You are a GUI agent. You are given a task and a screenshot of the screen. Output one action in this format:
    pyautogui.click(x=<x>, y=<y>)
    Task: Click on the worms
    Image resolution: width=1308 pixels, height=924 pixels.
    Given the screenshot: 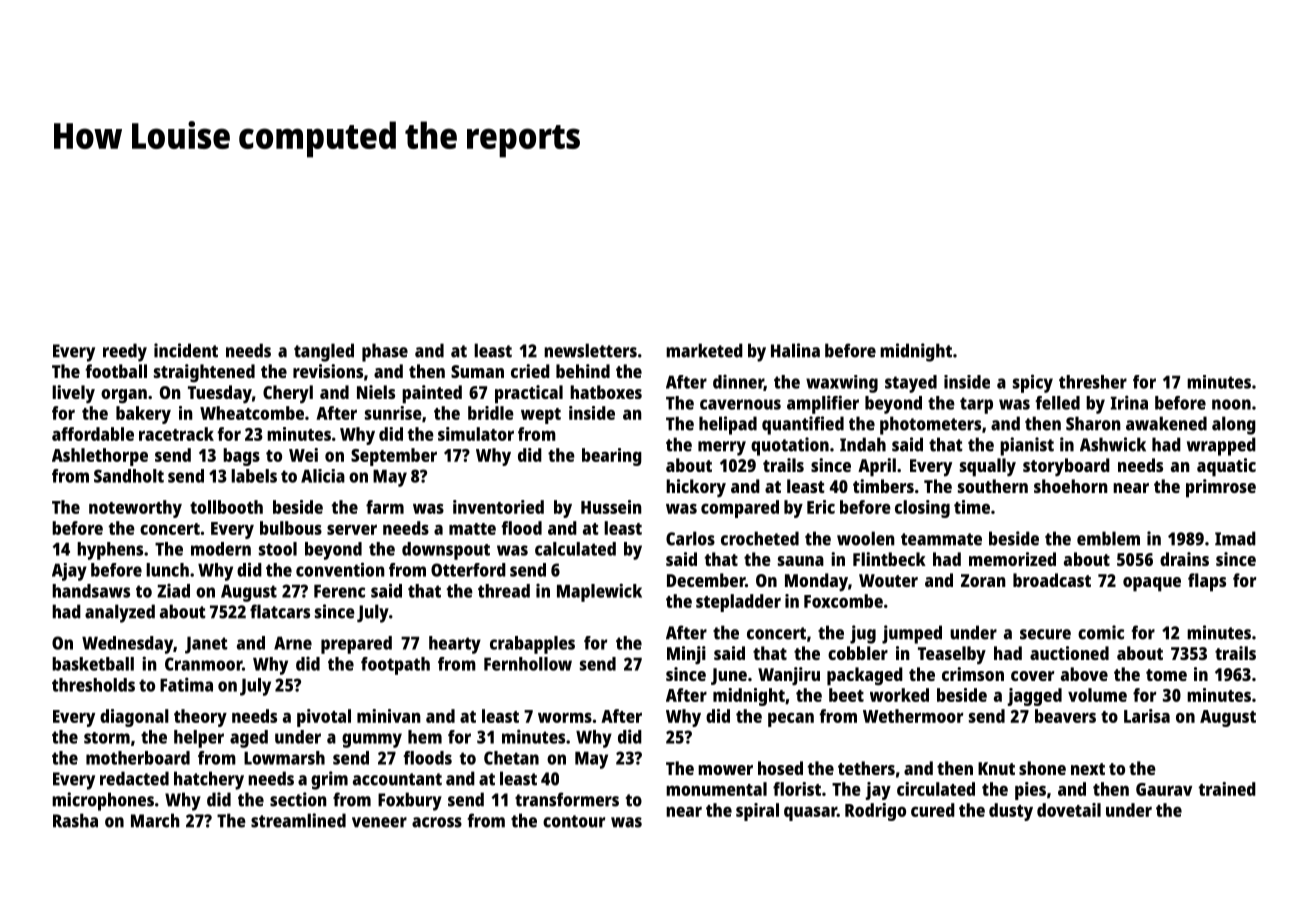 What is the action you would take?
    pyautogui.click(x=565, y=717)
